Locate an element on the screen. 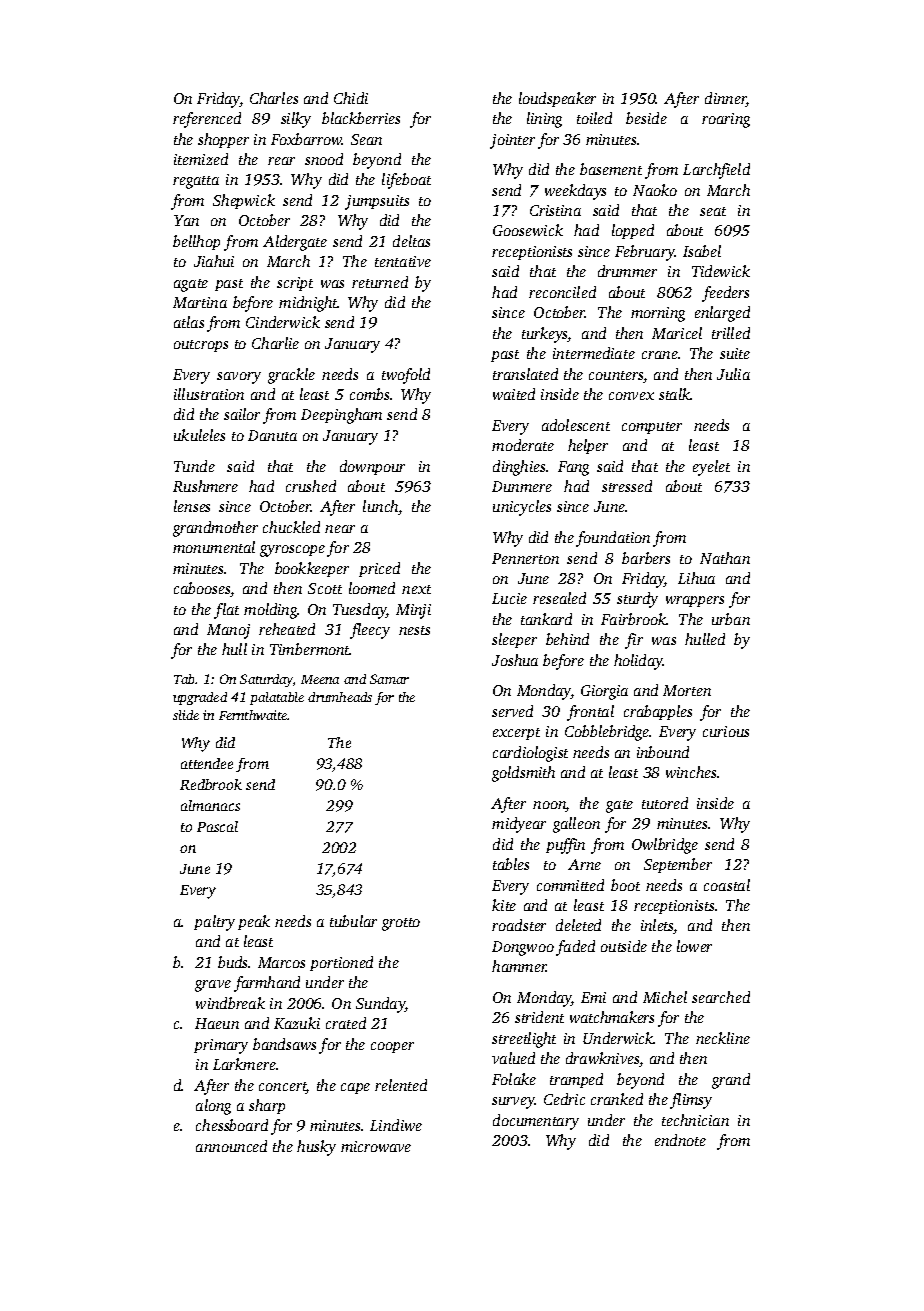  gyroscope is located at coordinates (292, 551).
